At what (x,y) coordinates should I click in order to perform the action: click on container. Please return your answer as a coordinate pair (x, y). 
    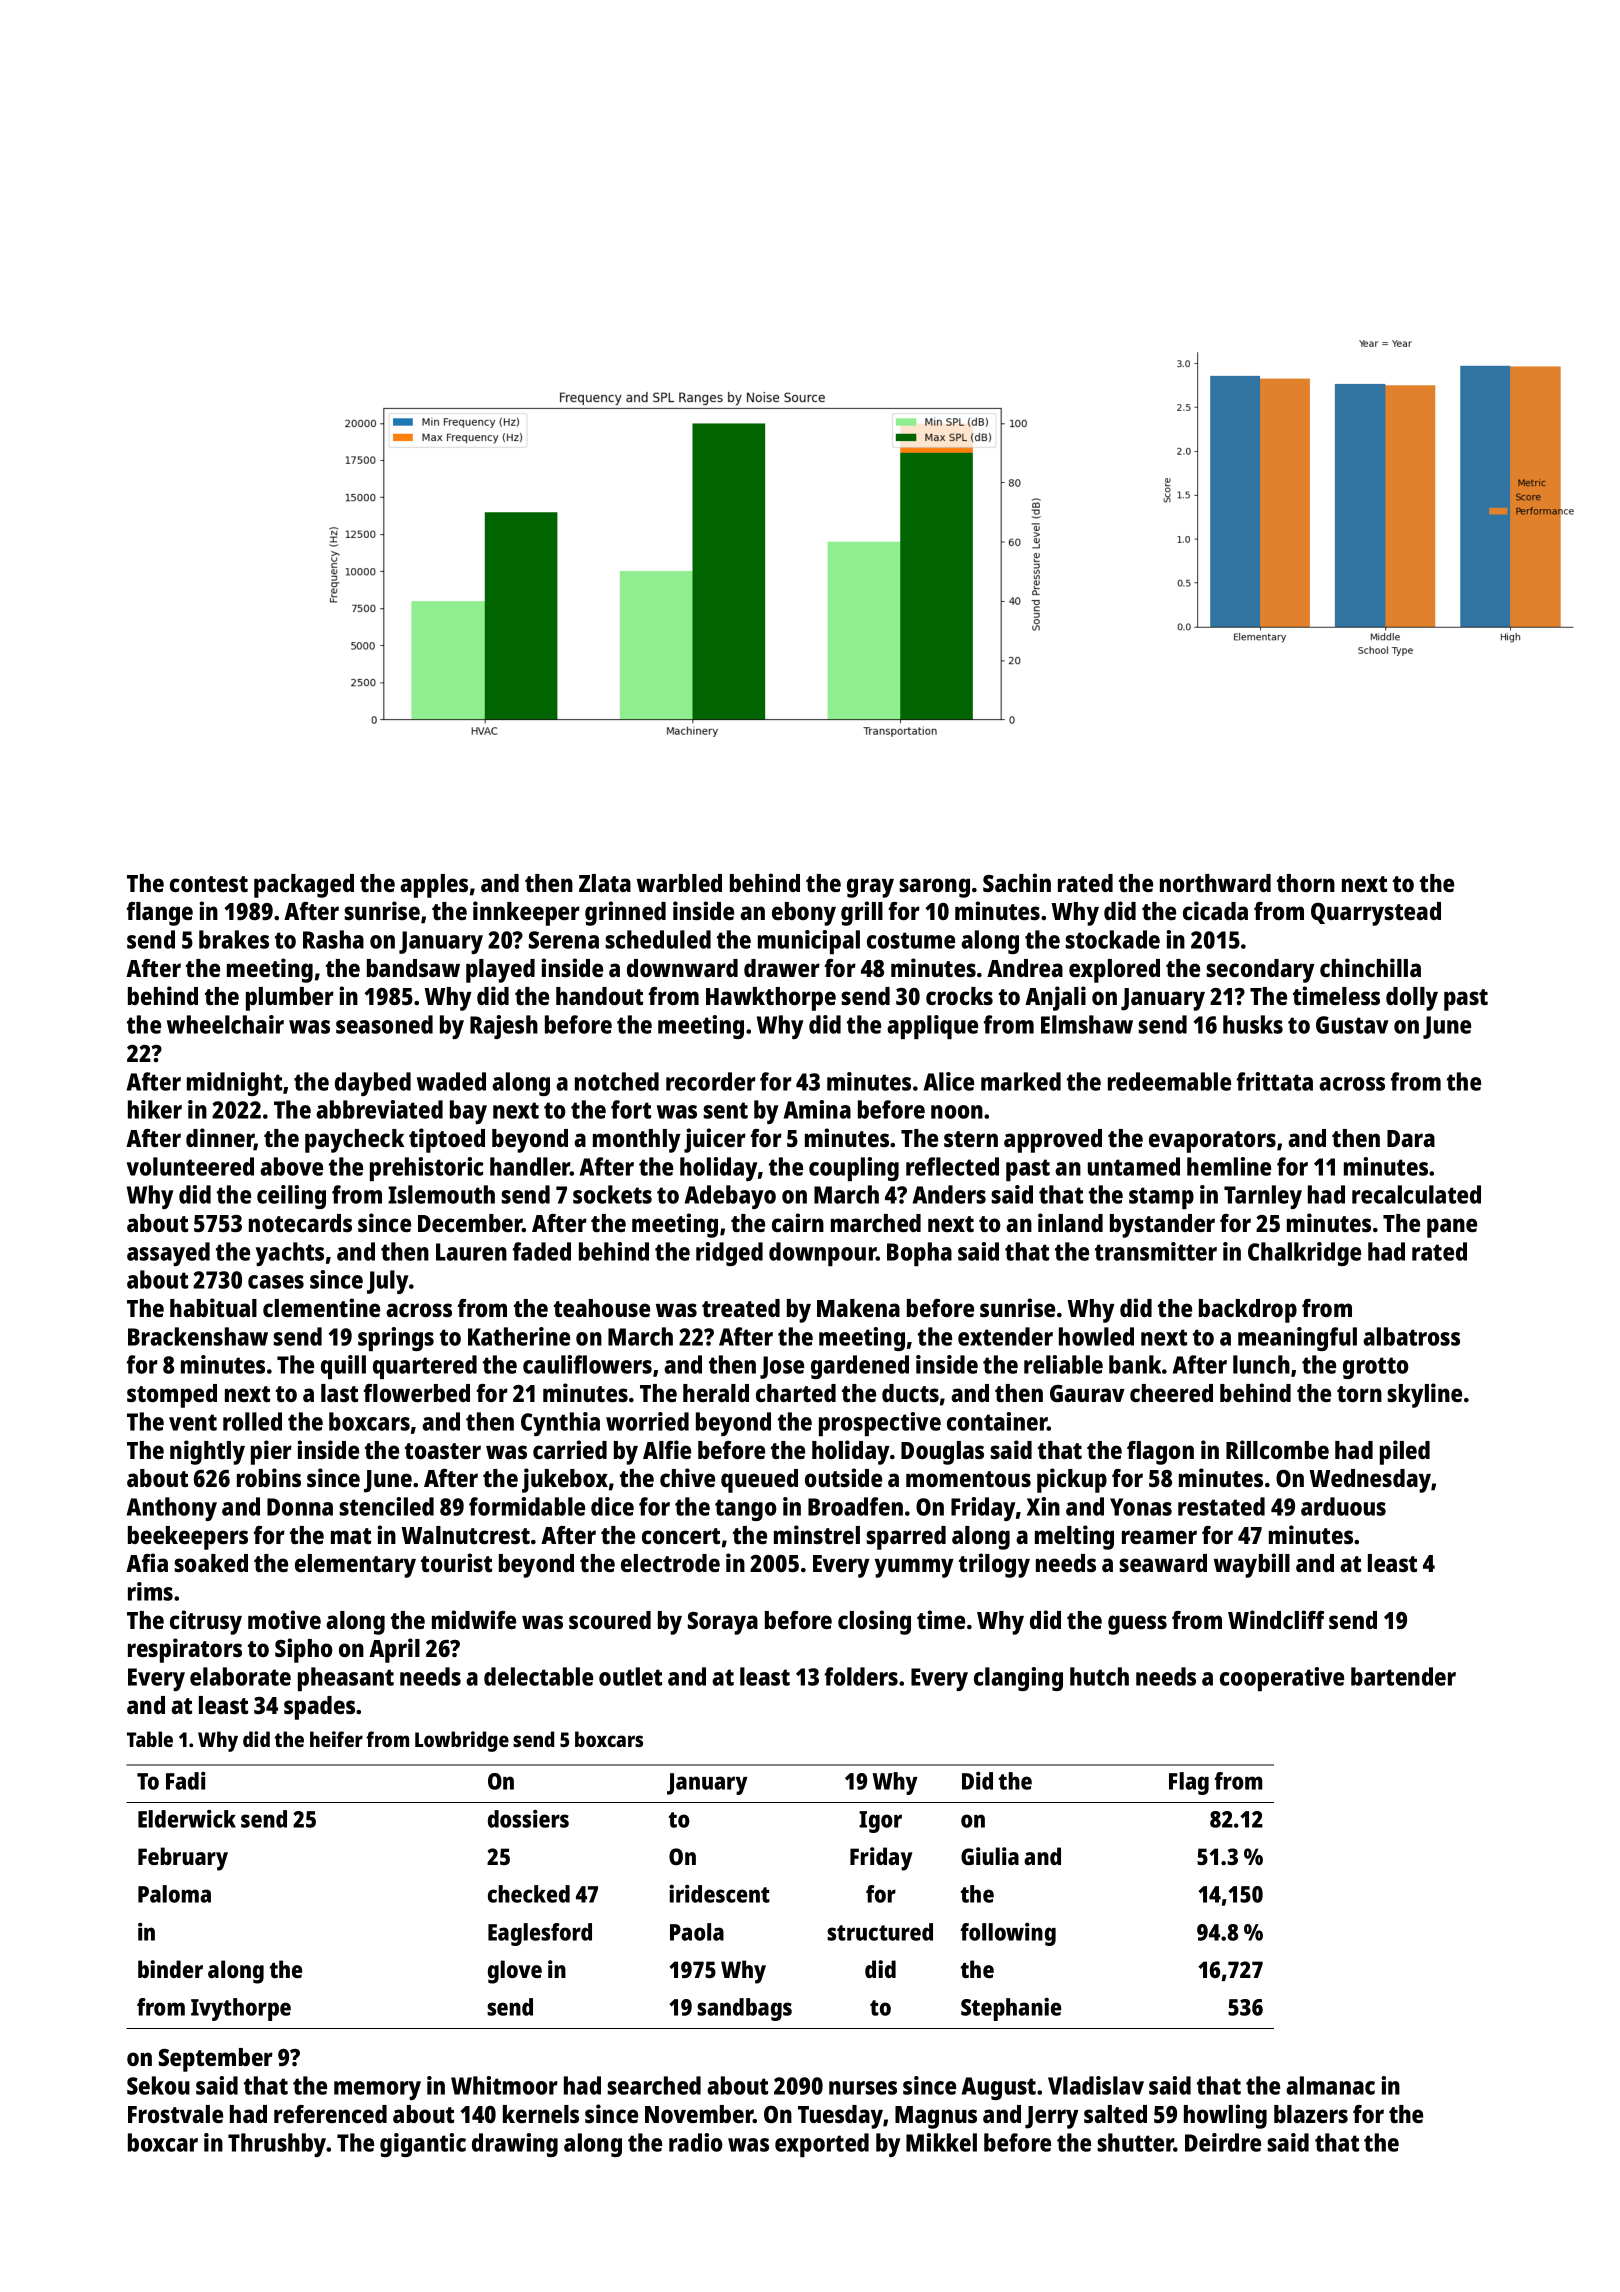
    Looking at the image, I should click on (997, 1421).
